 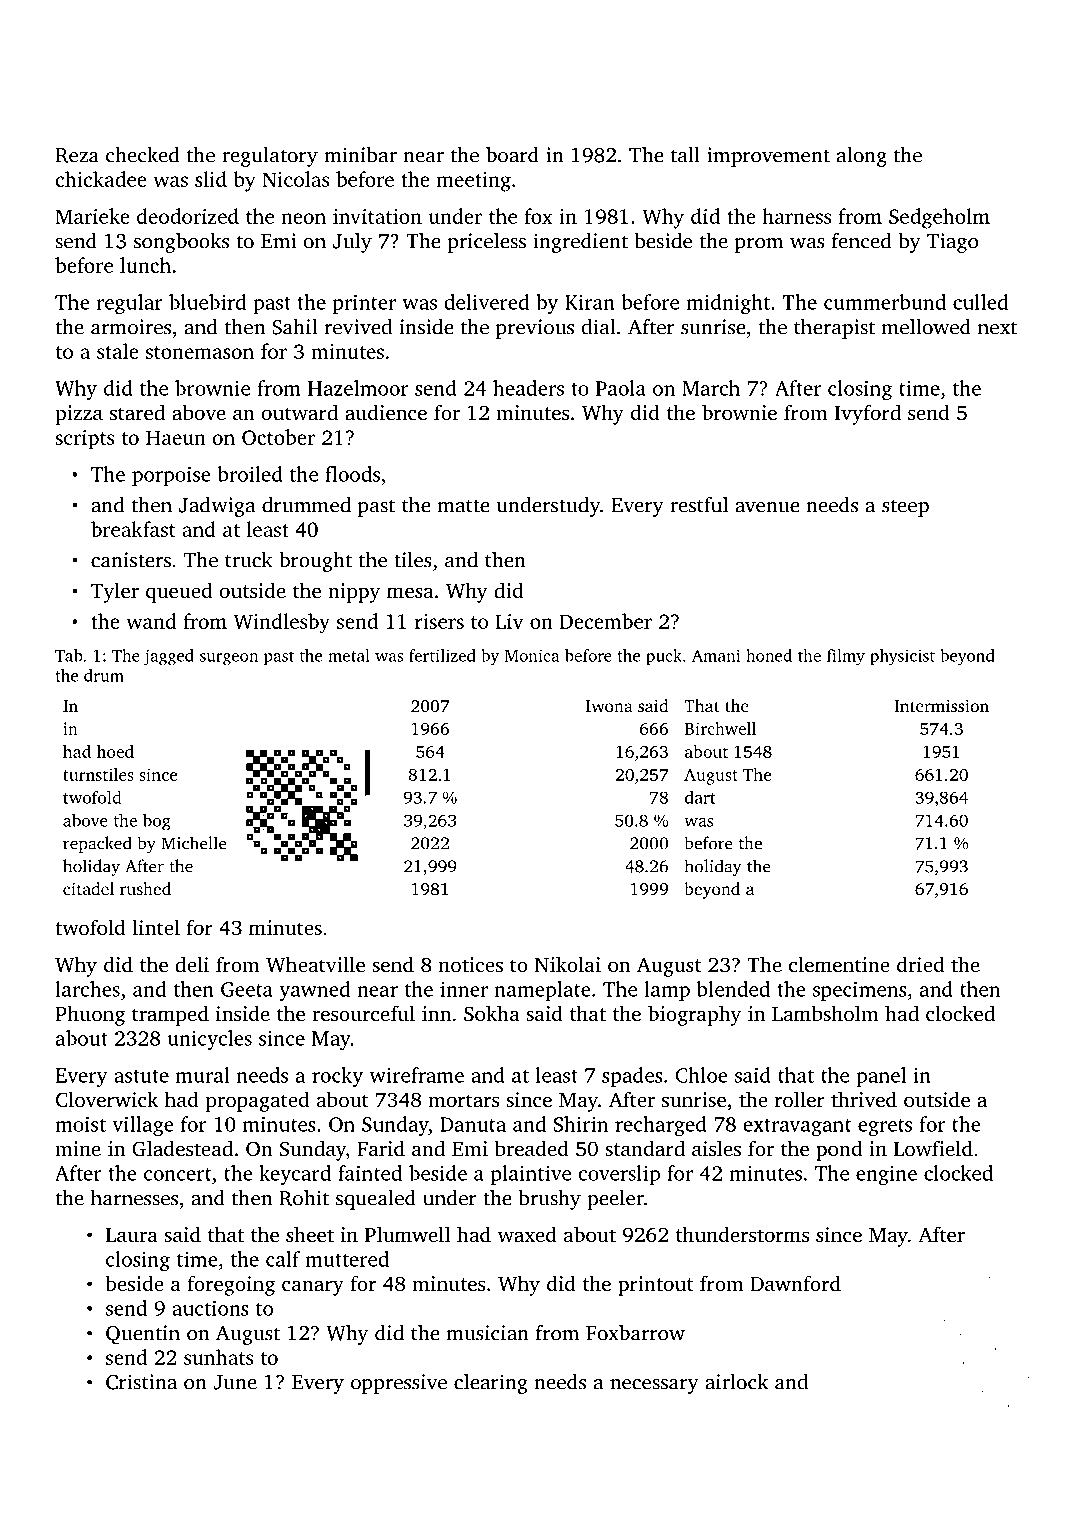 I want to click on Tab, so click(x=69, y=655).
